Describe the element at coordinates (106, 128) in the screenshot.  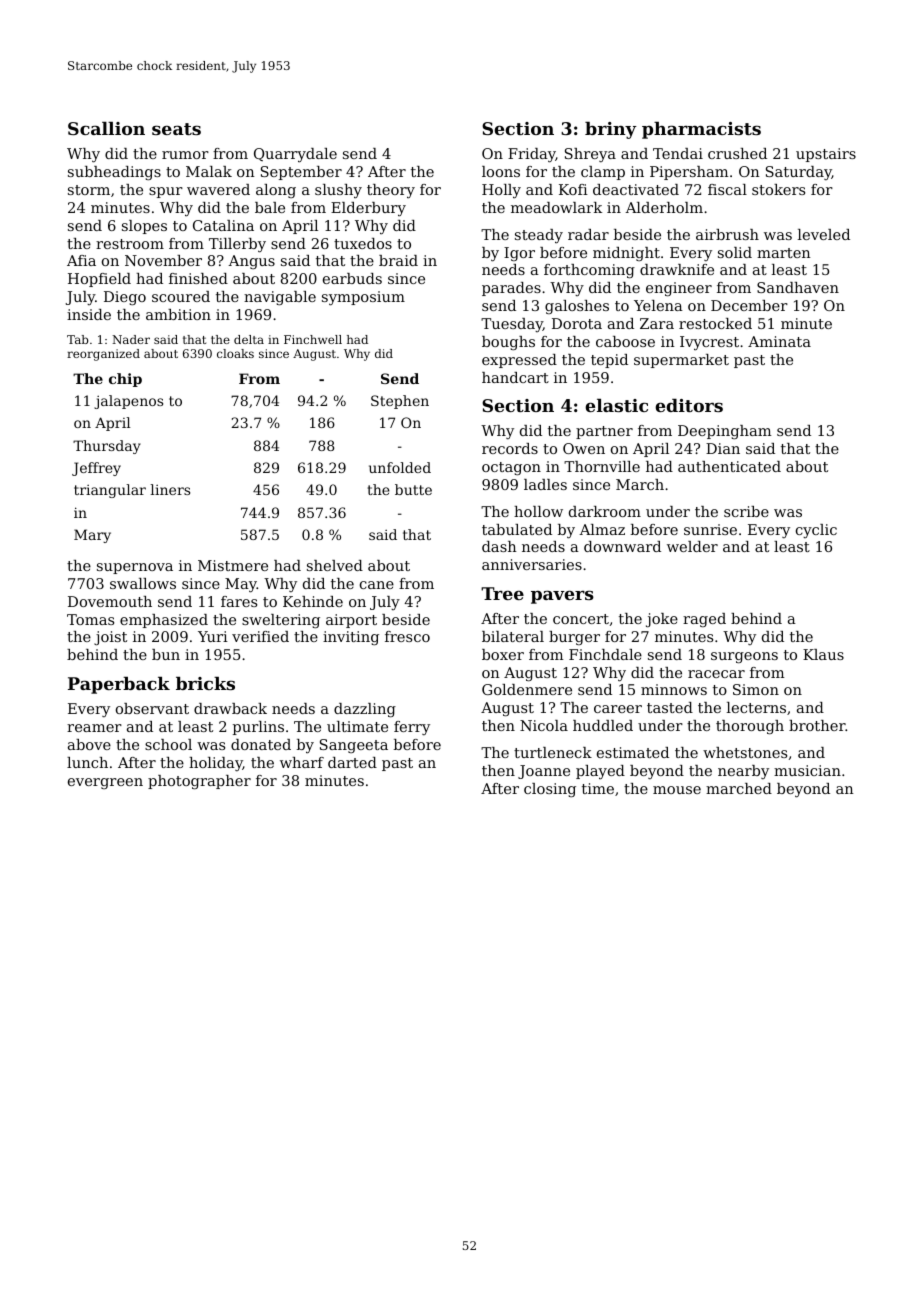
I see `Scallion` at that location.
